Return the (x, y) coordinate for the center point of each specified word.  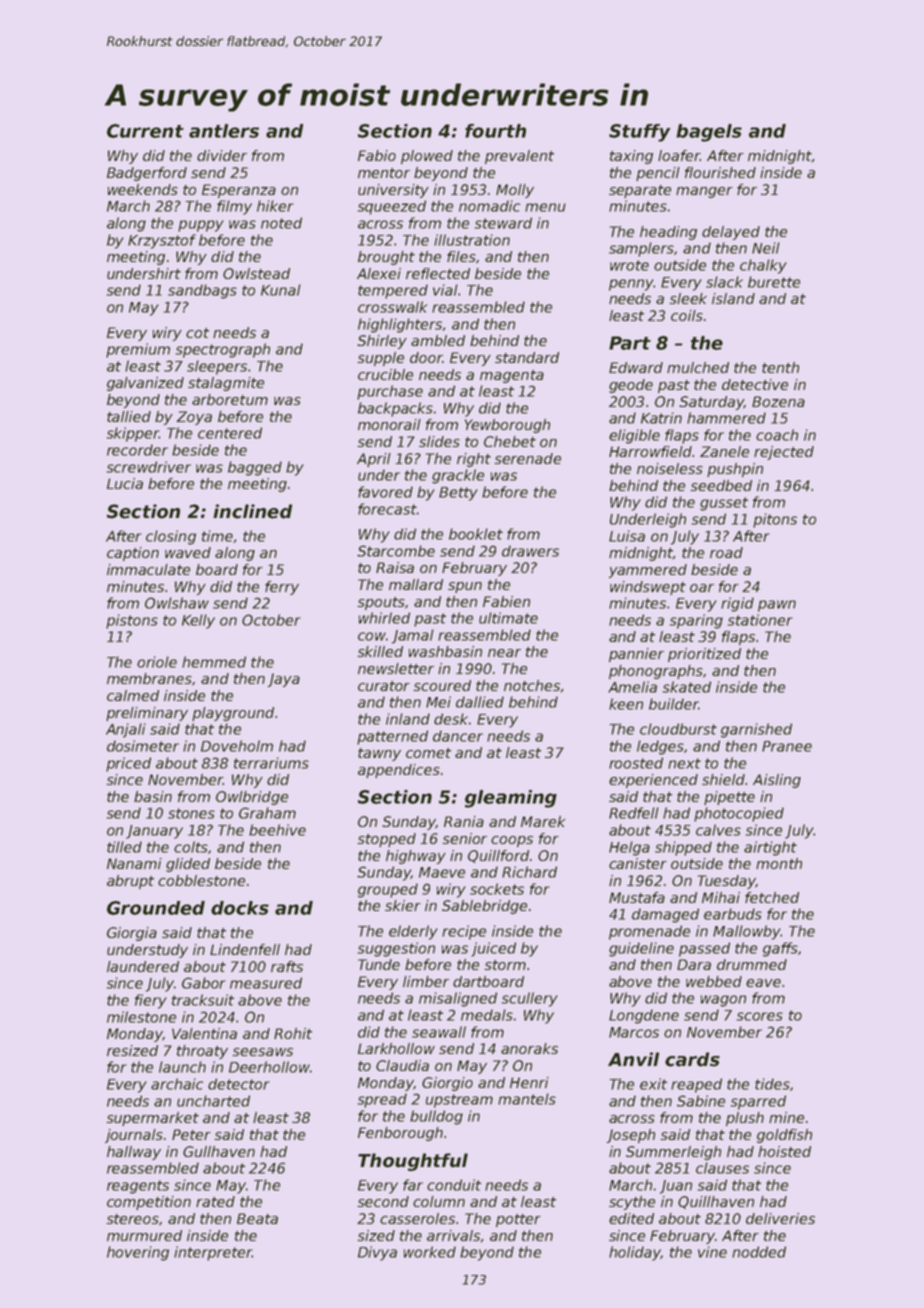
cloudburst (678, 729)
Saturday (711, 403)
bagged (255, 468)
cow (372, 636)
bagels (709, 133)
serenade (527, 458)
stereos (132, 1219)
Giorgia (132, 934)
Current (145, 131)
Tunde (379, 964)
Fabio (377, 155)
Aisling (777, 781)
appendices (399, 771)
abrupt (130, 882)
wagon (723, 1001)
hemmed (214, 662)
